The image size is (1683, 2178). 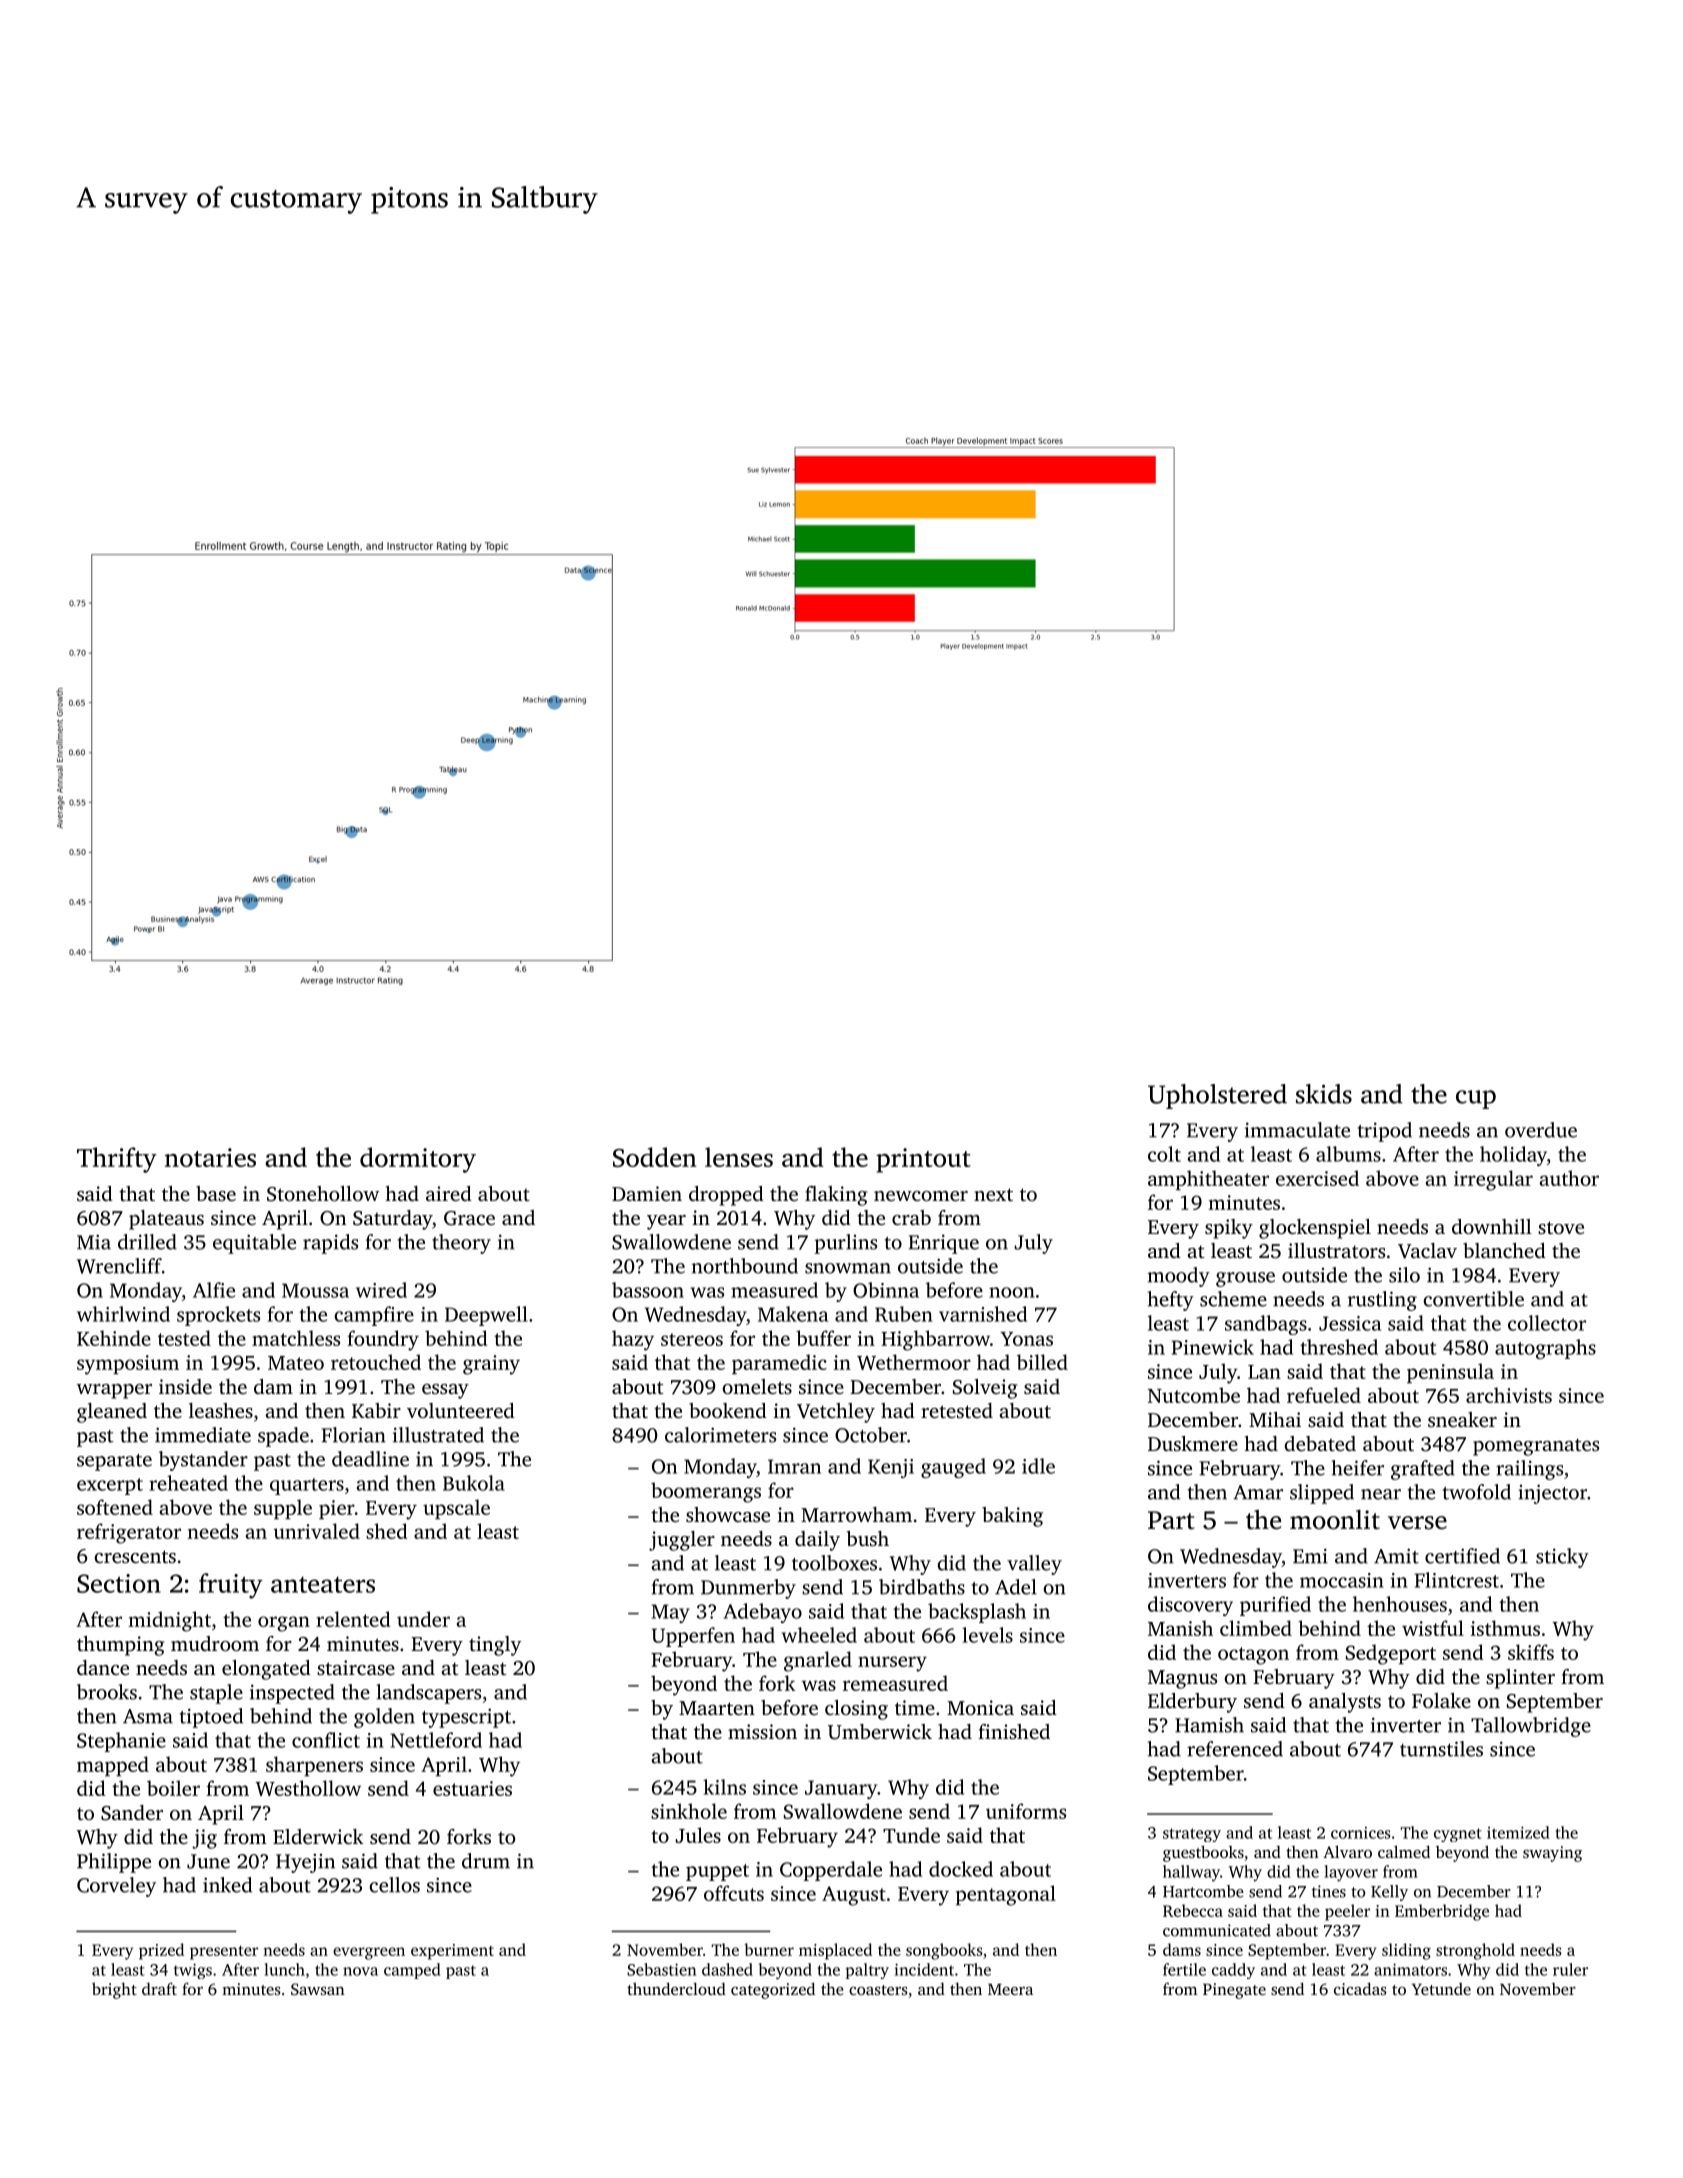 I want to click on printout, so click(x=923, y=1160).
